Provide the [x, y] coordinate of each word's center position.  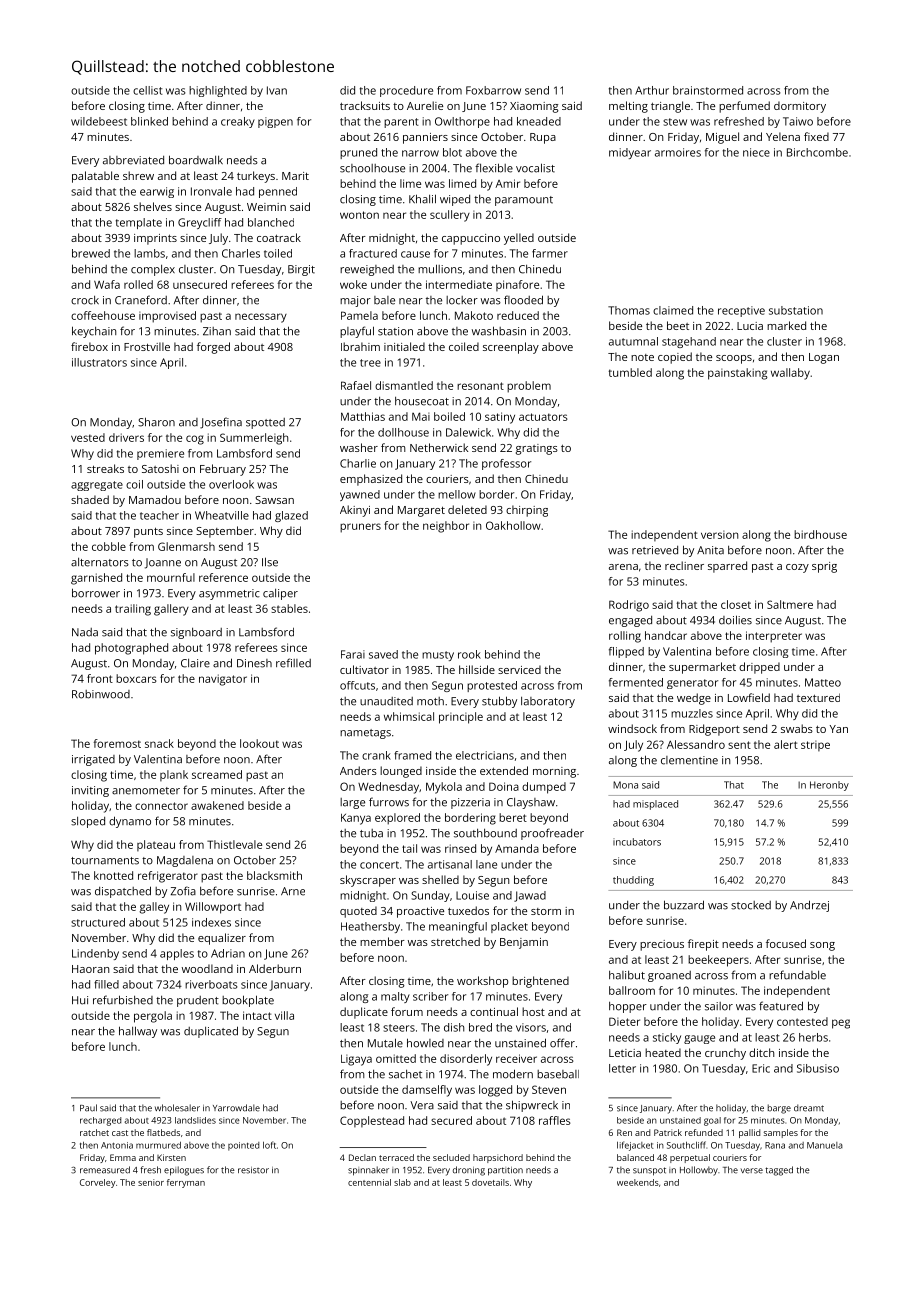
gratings [537, 449]
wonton [359, 215]
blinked [149, 121]
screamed [217, 774]
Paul [88, 1108]
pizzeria [470, 803]
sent [739, 745]
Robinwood [101, 694]
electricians [485, 755]
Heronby [829, 786]
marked [786, 325]
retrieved [655, 550]
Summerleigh [254, 439]
